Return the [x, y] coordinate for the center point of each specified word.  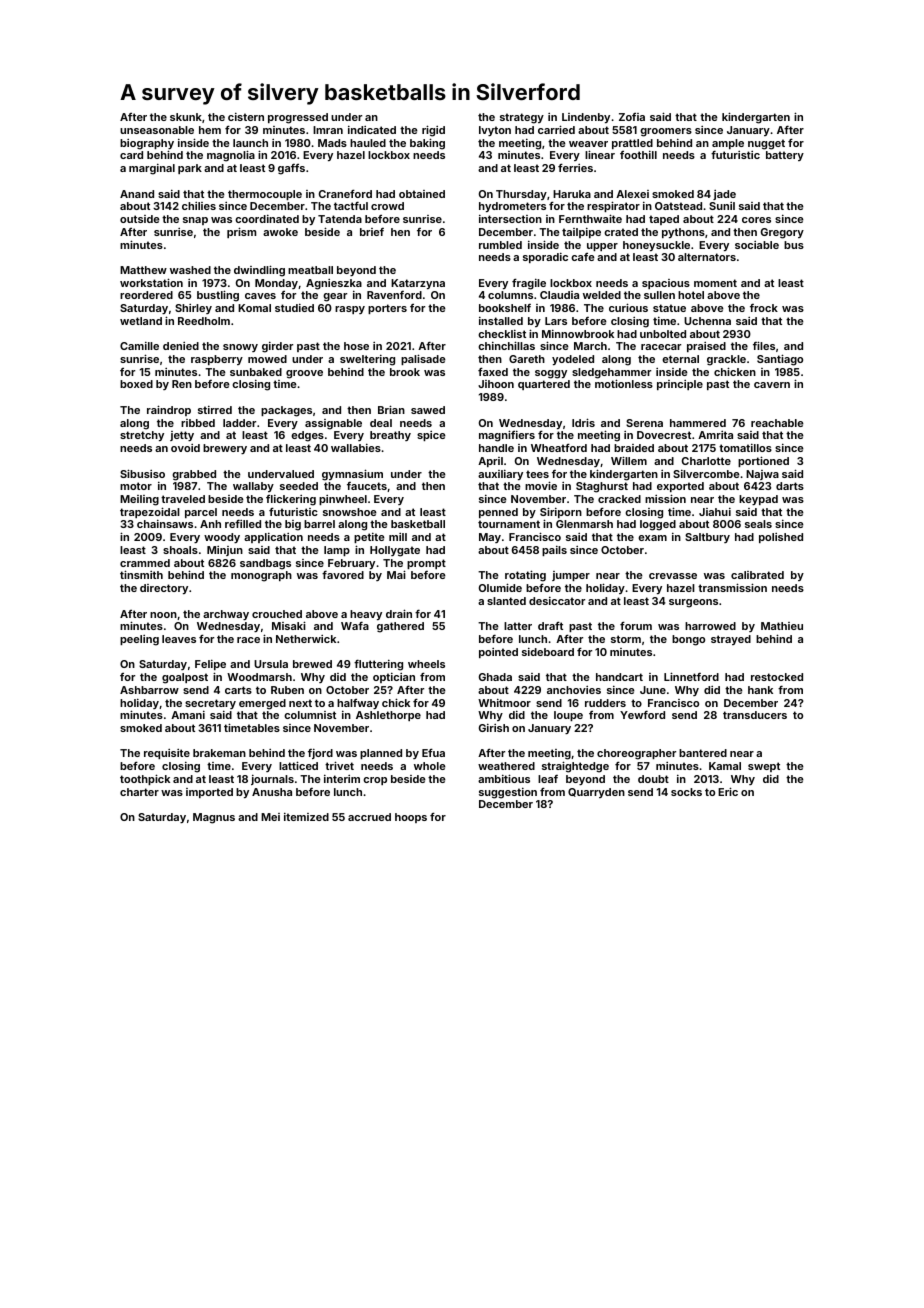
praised [706, 347]
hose [356, 346]
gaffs [291, 169]
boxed [136, 384]
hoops [411, 818]
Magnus [214, 818]
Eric [728, 791]
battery [785, 156]
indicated [372, 130]
